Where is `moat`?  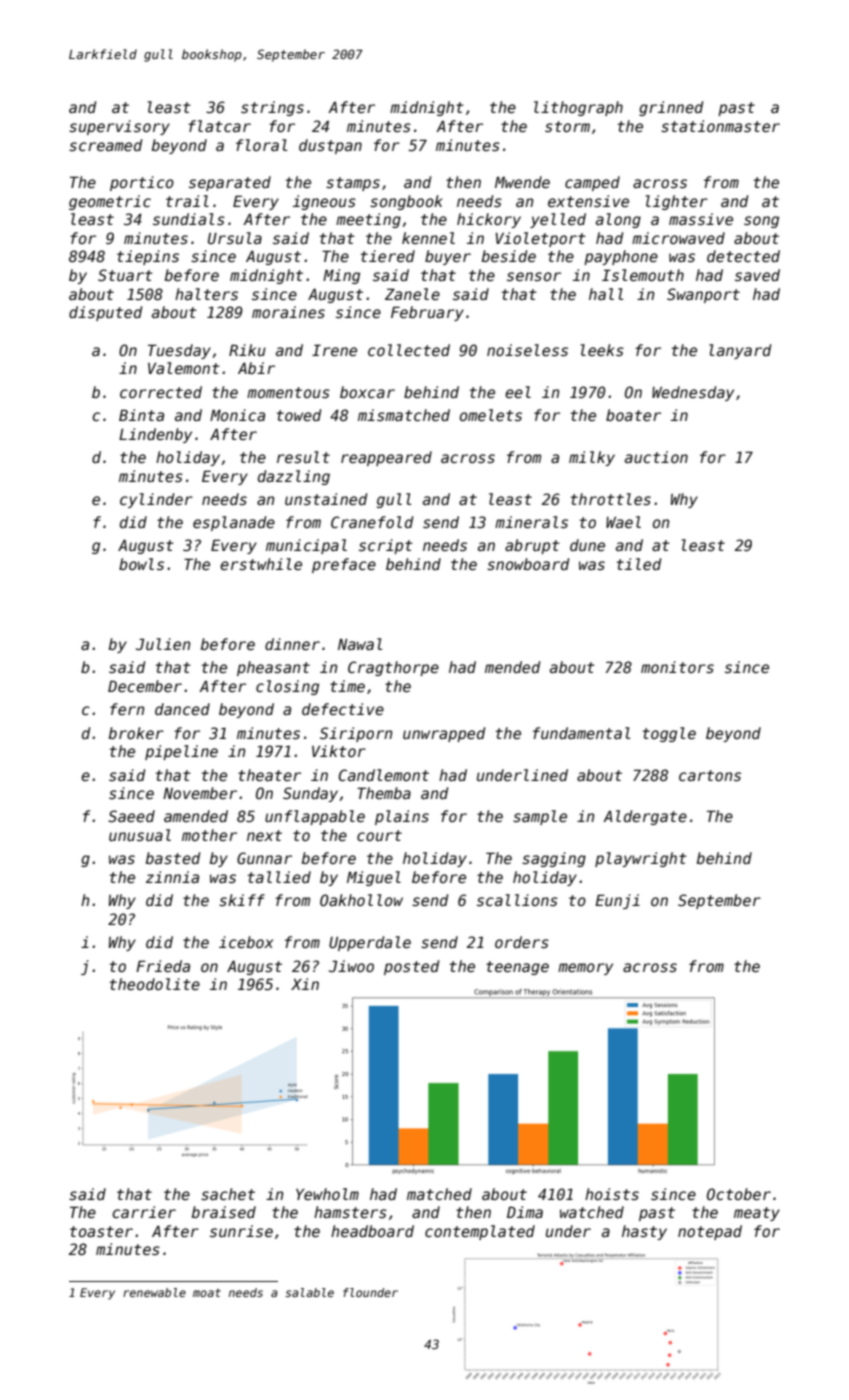
moat is located at coordinates (207, 1293).
